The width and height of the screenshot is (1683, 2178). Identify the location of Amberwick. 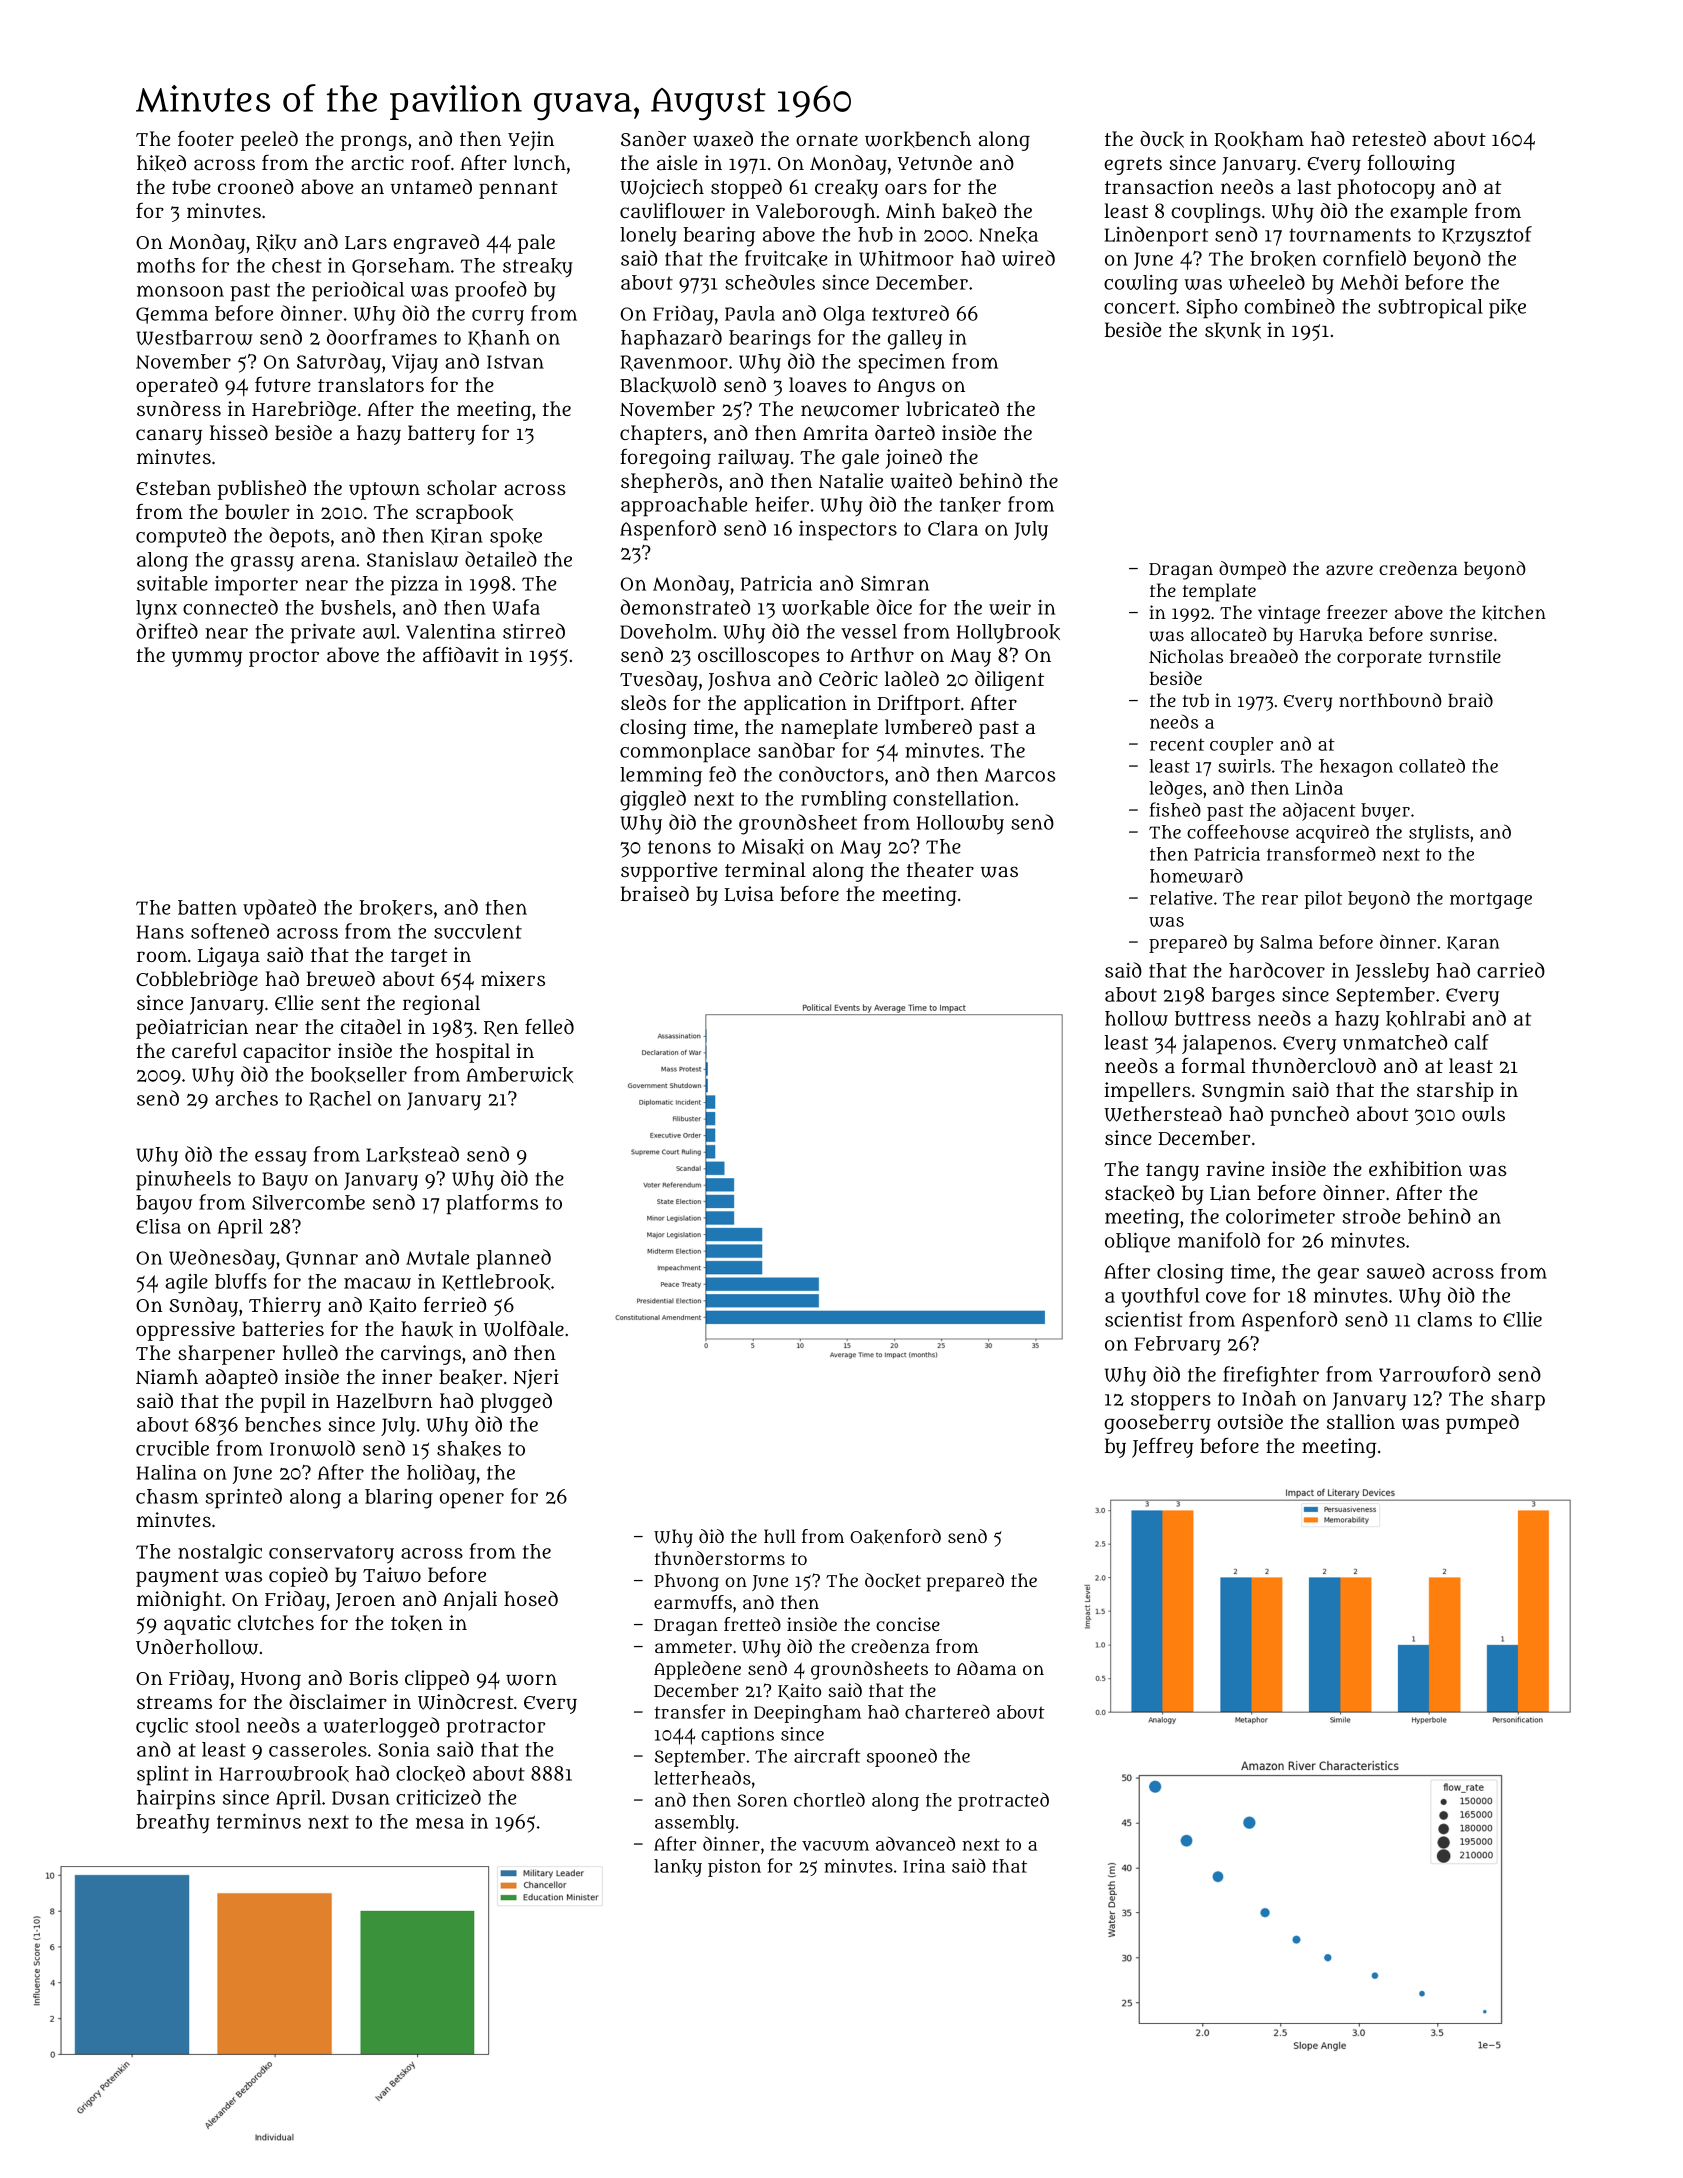
(520, 1075).
